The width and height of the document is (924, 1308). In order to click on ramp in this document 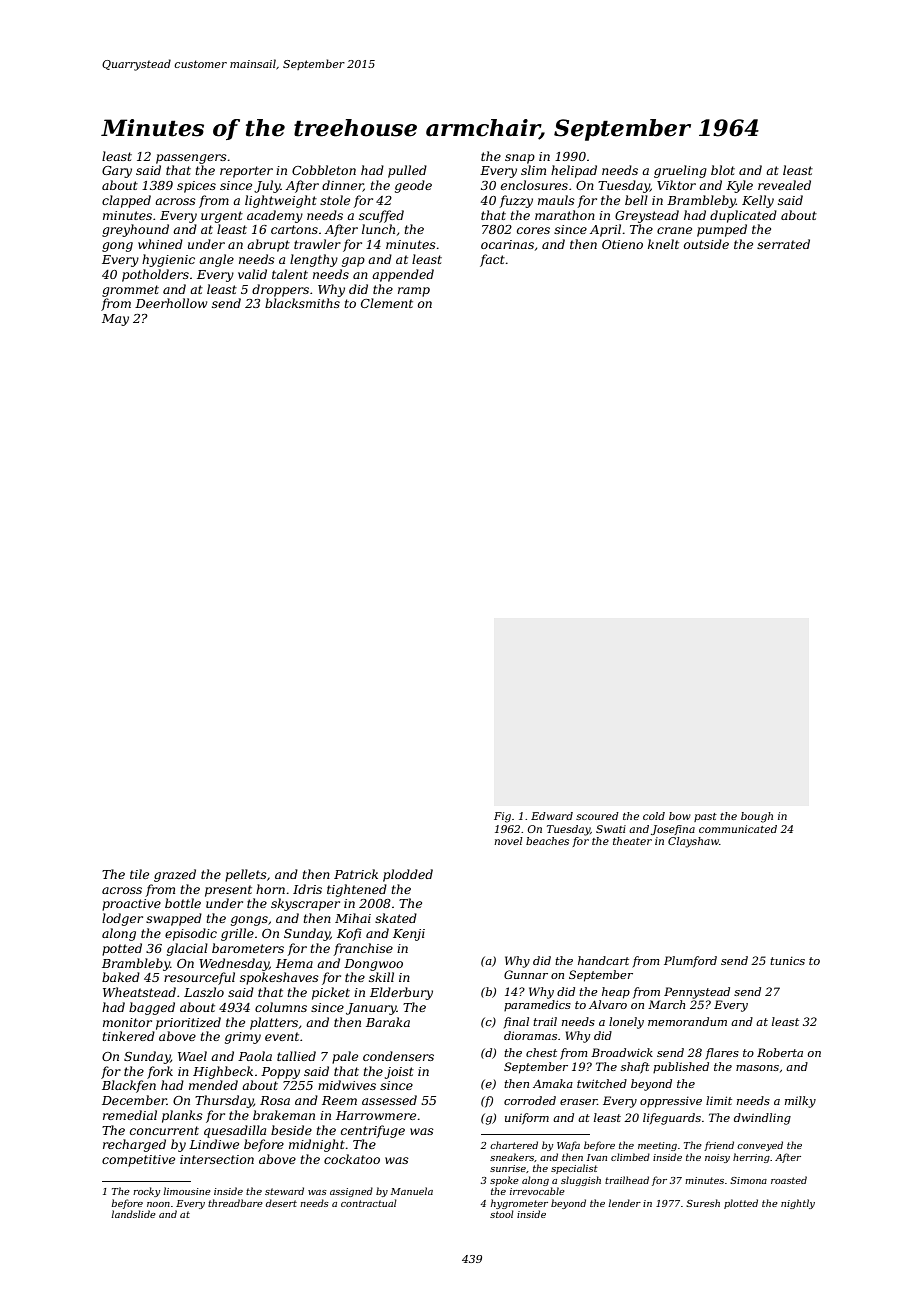, I will do `click(414, 292)`.
